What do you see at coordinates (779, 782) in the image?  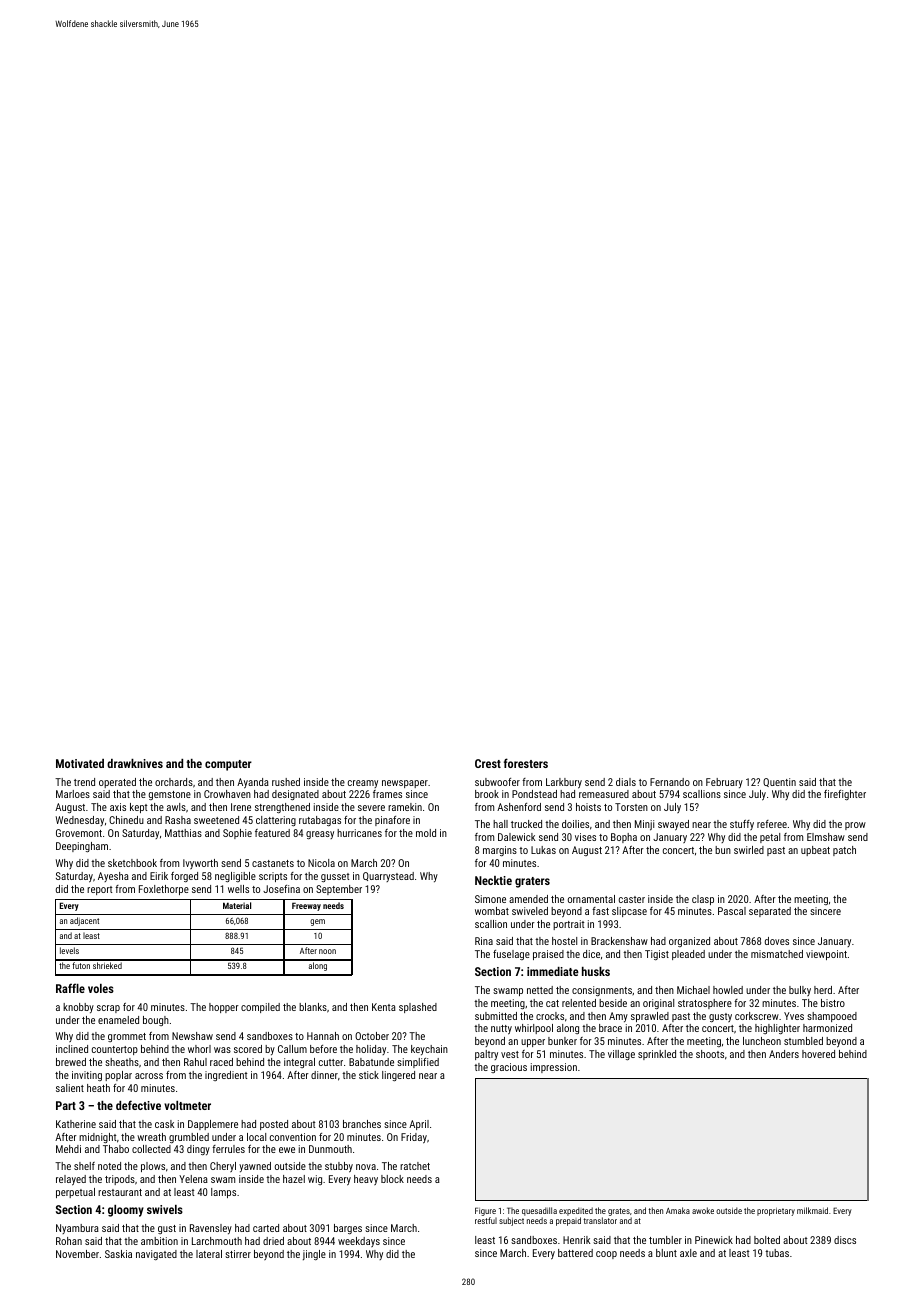 I see `Quentin` at bounding box center [779, 782].
